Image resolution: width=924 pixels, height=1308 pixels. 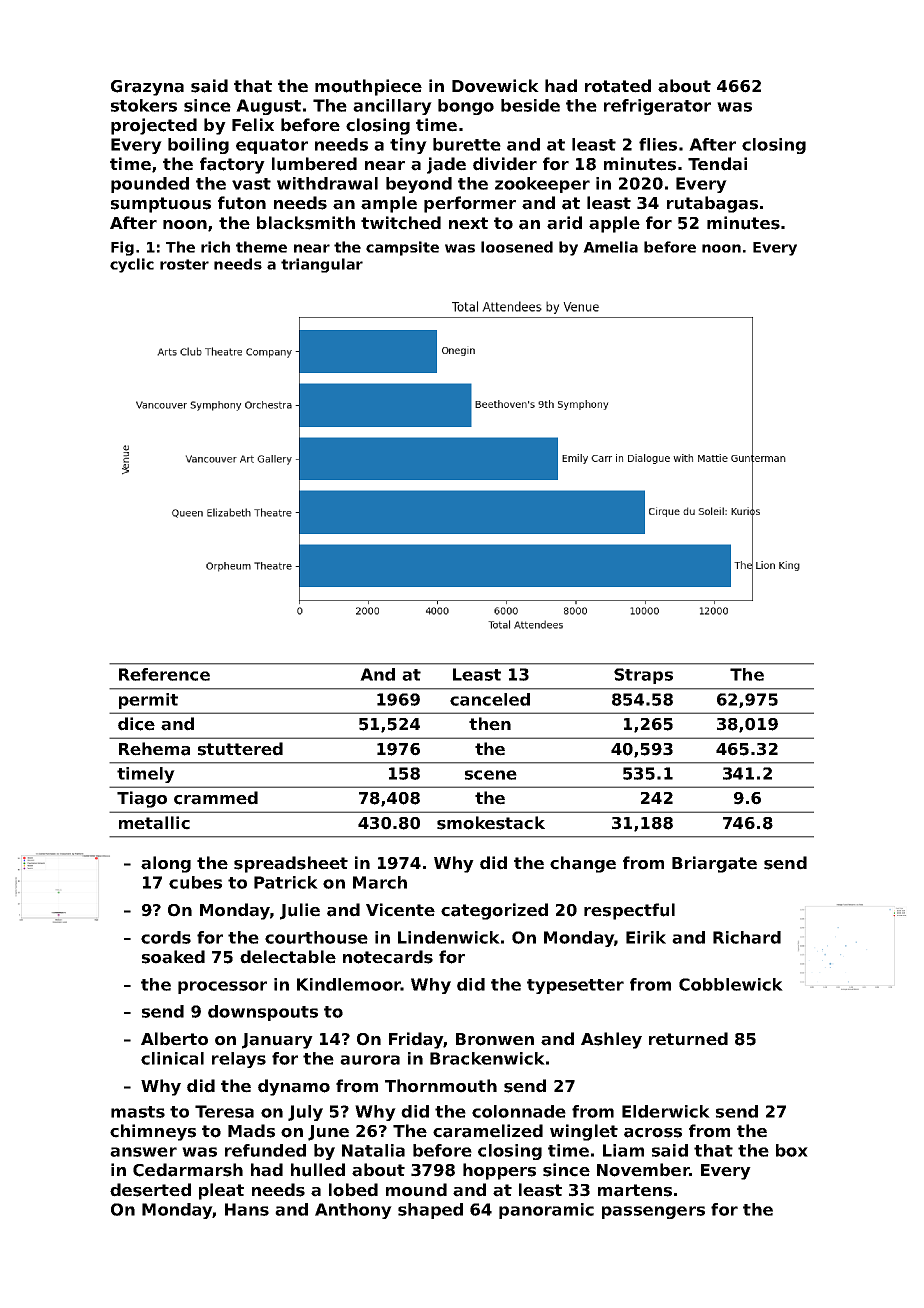 I want to click on tiny, so click(x=408, y=146).
